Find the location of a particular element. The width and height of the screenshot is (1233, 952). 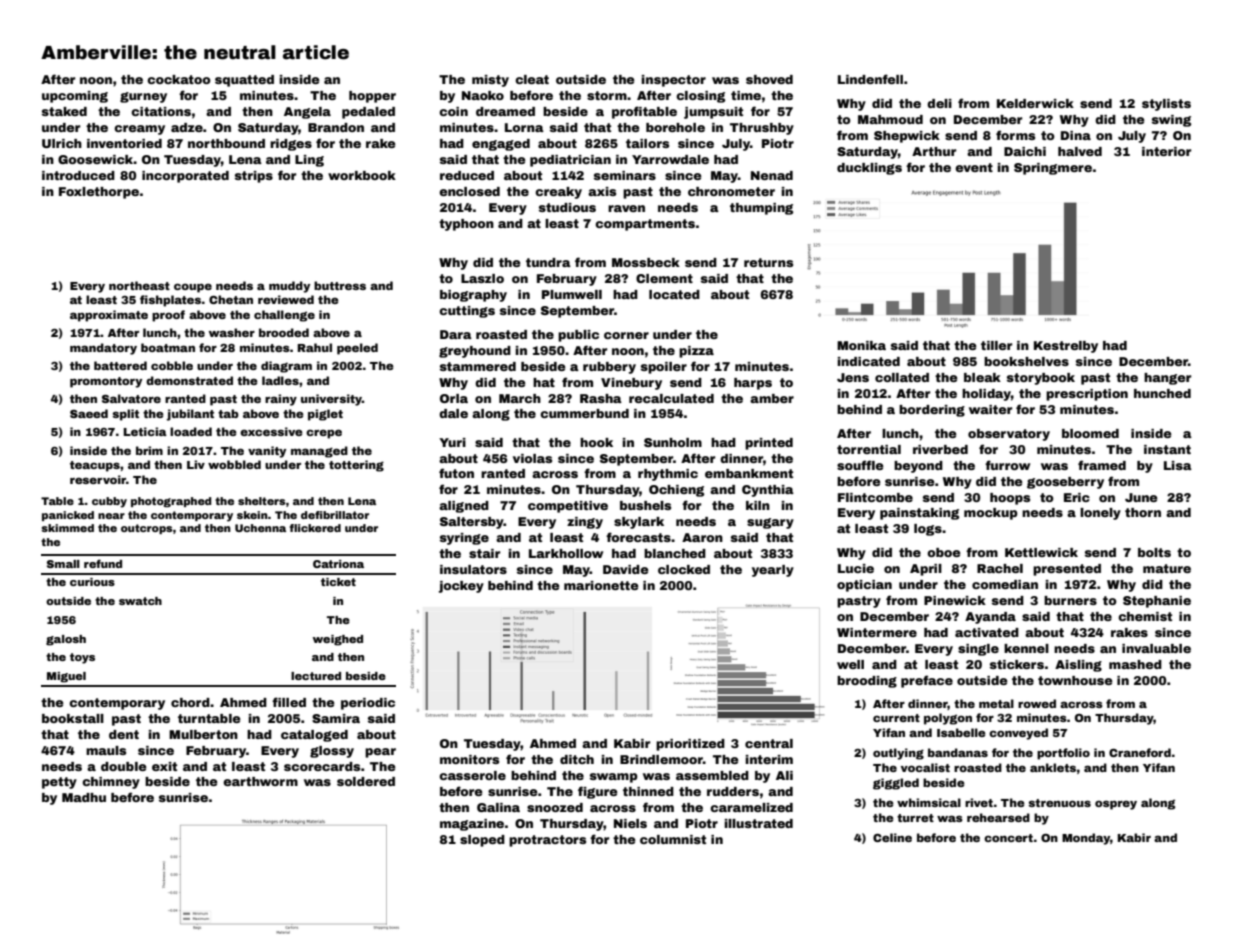

typhoon is located at coordinates (466, 225).
